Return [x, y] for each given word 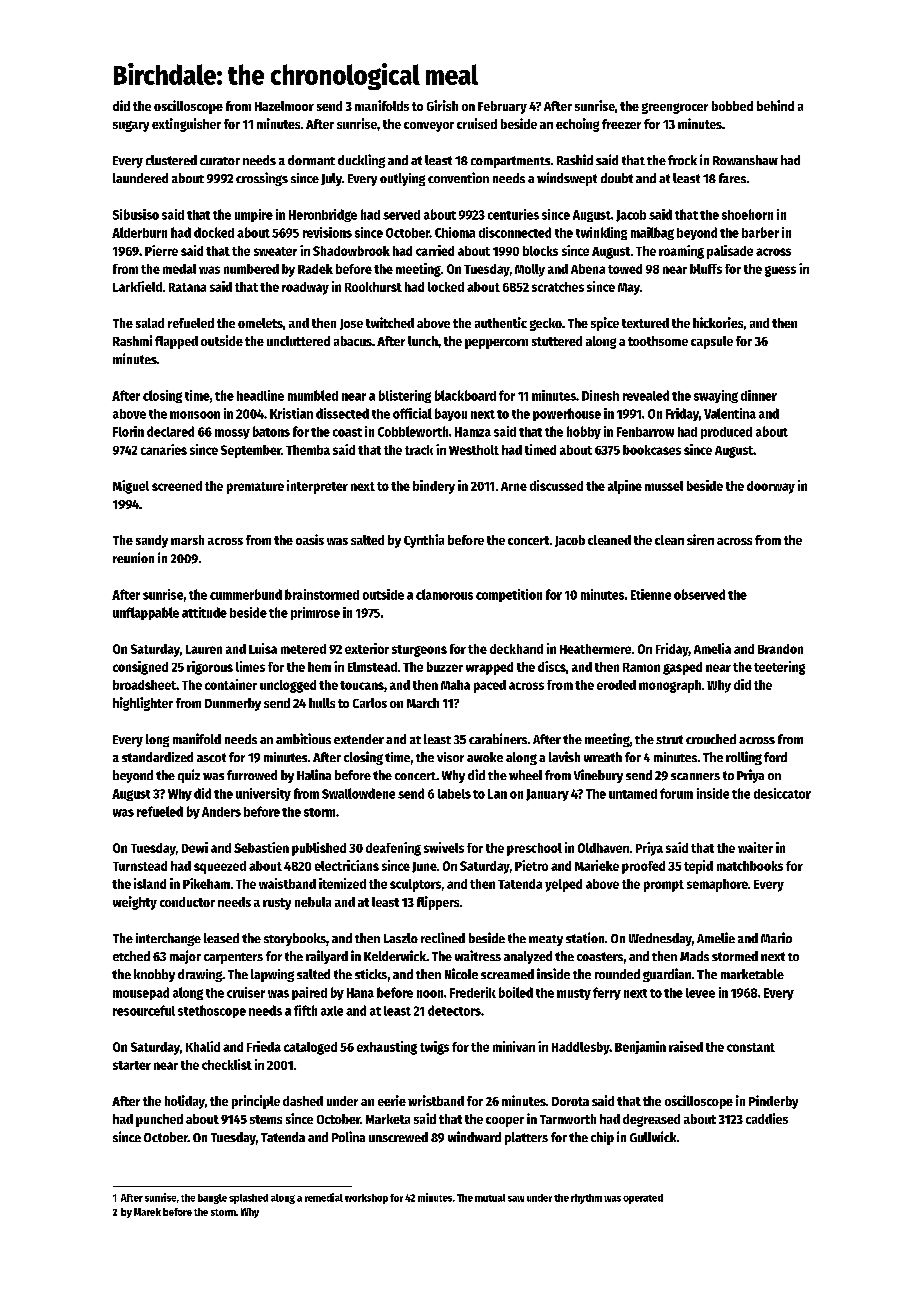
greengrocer [675, 108]
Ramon [641, 667]
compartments [510, 162]
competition [509, 595]
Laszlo [401, 938]
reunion [133, 557]
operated [643, 1199]
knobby [154, 975]
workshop [366, 1199]
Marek [147, 1212]
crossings [262, 179]
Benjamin [640, 1047]
